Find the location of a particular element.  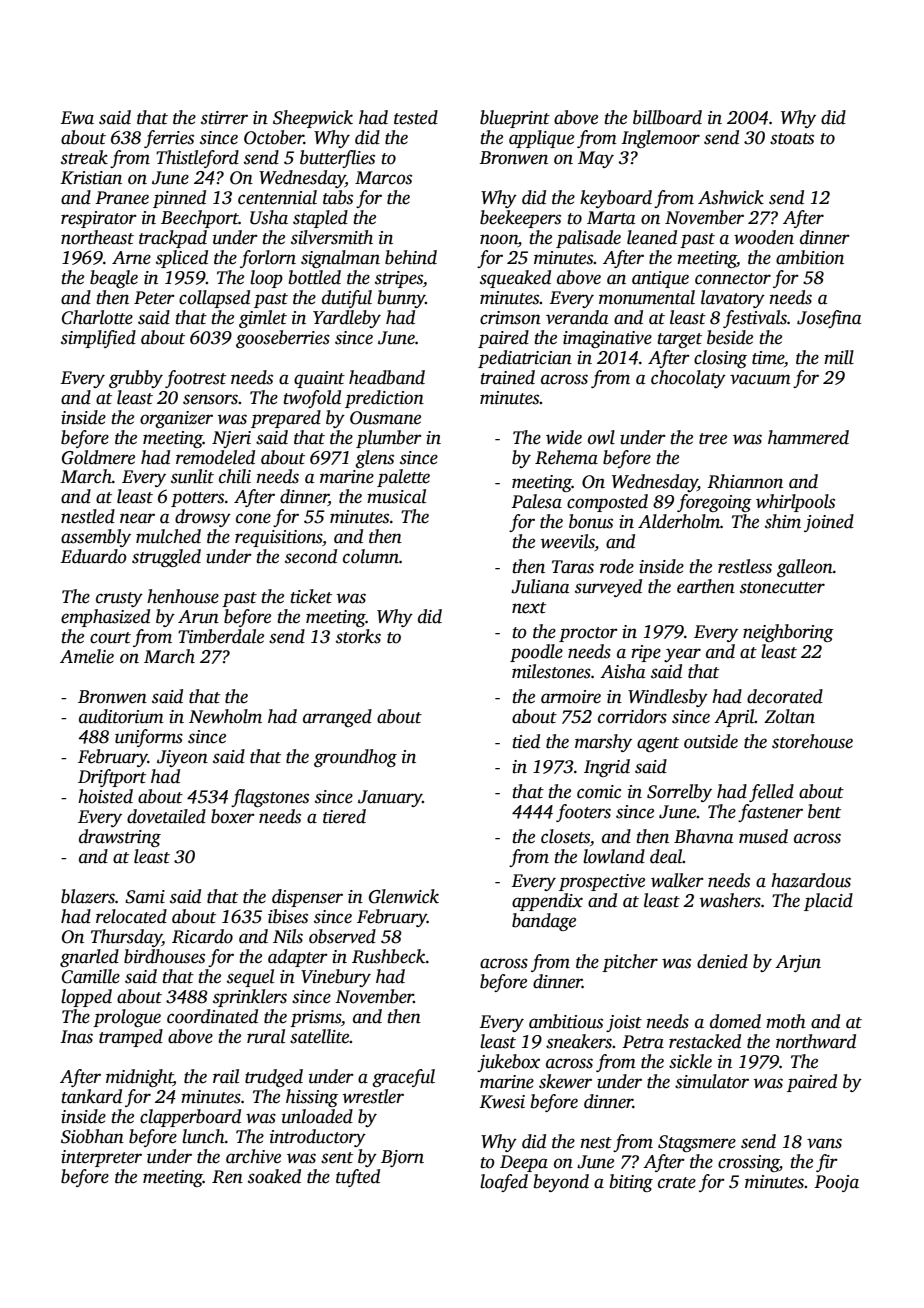

grubby is located at coordinates (136, 379).
